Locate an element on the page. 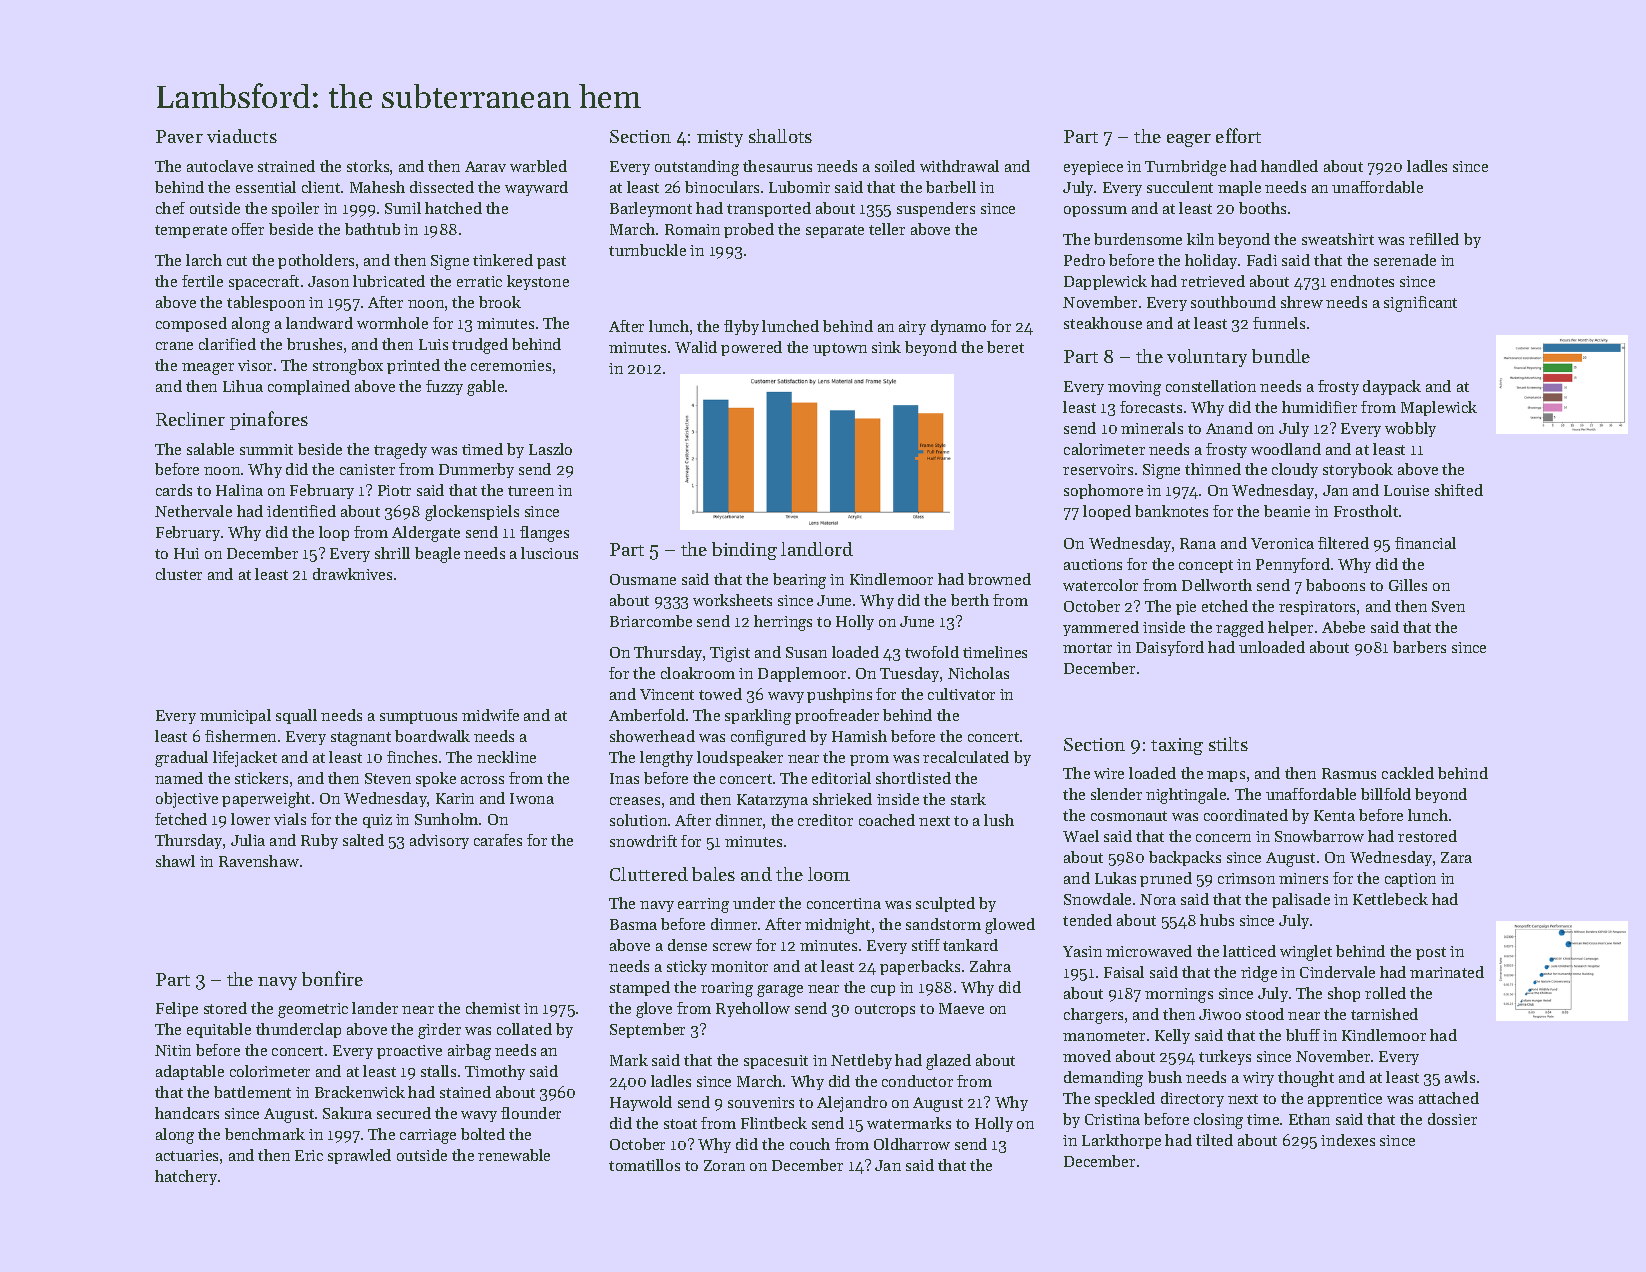 This document has width=1646, height=1272. stagnant is located at coordinates (361, 739).
